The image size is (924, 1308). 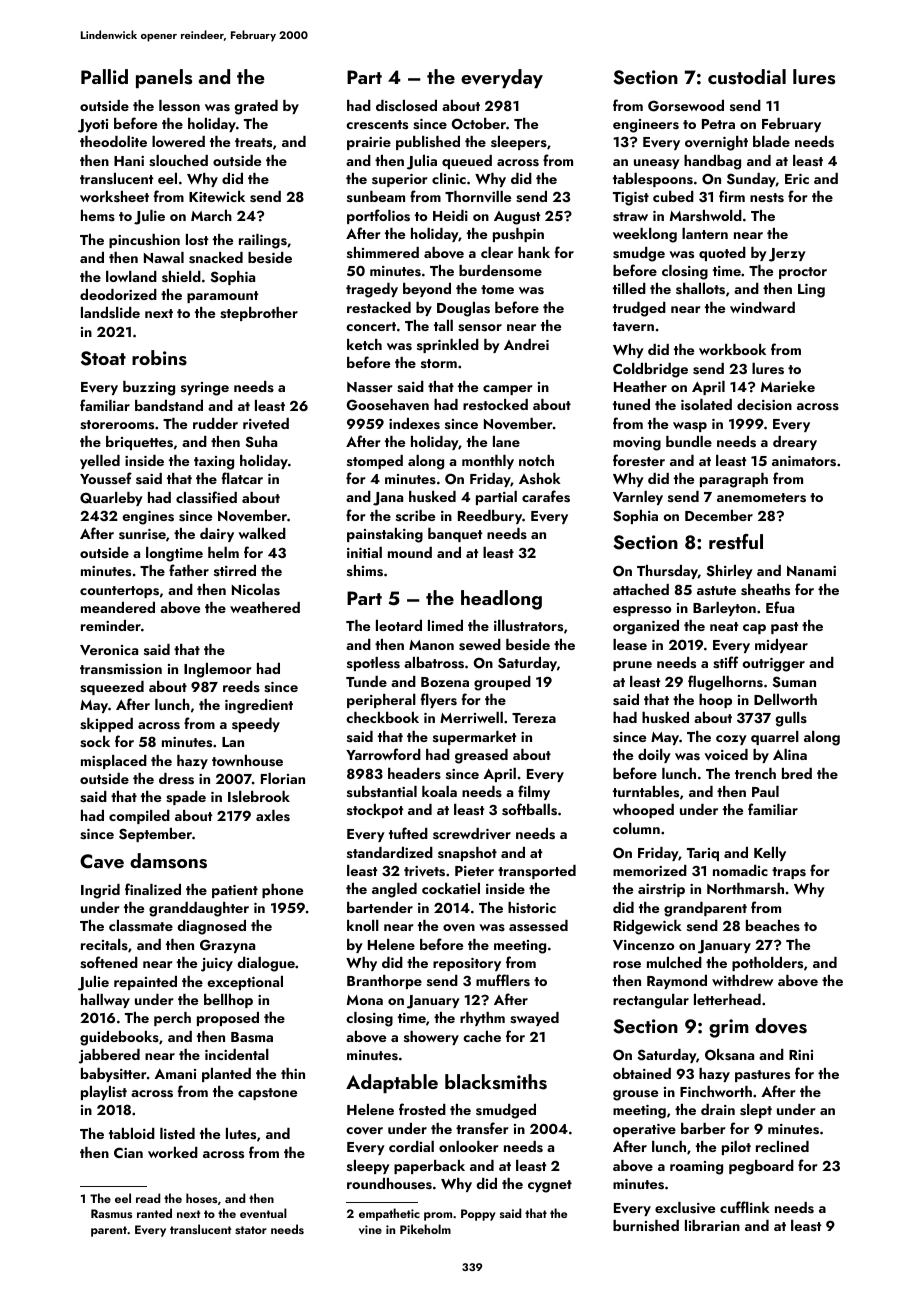 I want to click on Jyoti, so click(x=93, y=126).
